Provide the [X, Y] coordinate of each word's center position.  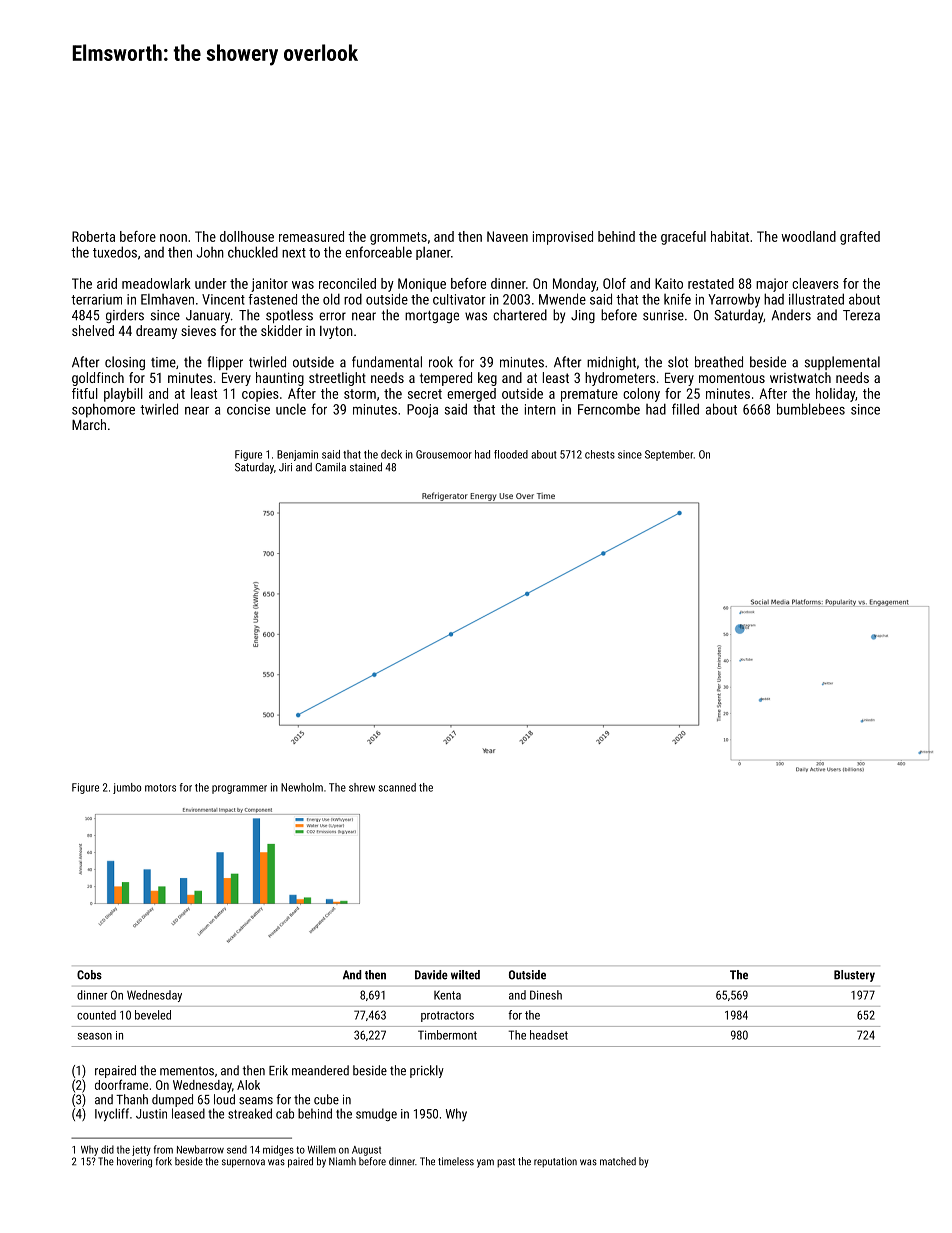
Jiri [285, 467]
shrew [362, 787]
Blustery [854, 976]
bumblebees [811, 409]
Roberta [93, 236]
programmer [239, 789]
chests [600, 454]
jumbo [127, 788]
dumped [172, 1100]
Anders [791, 315]
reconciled [347, 283]
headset [549, 1035]
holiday [835, 395]
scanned [397, 787]
